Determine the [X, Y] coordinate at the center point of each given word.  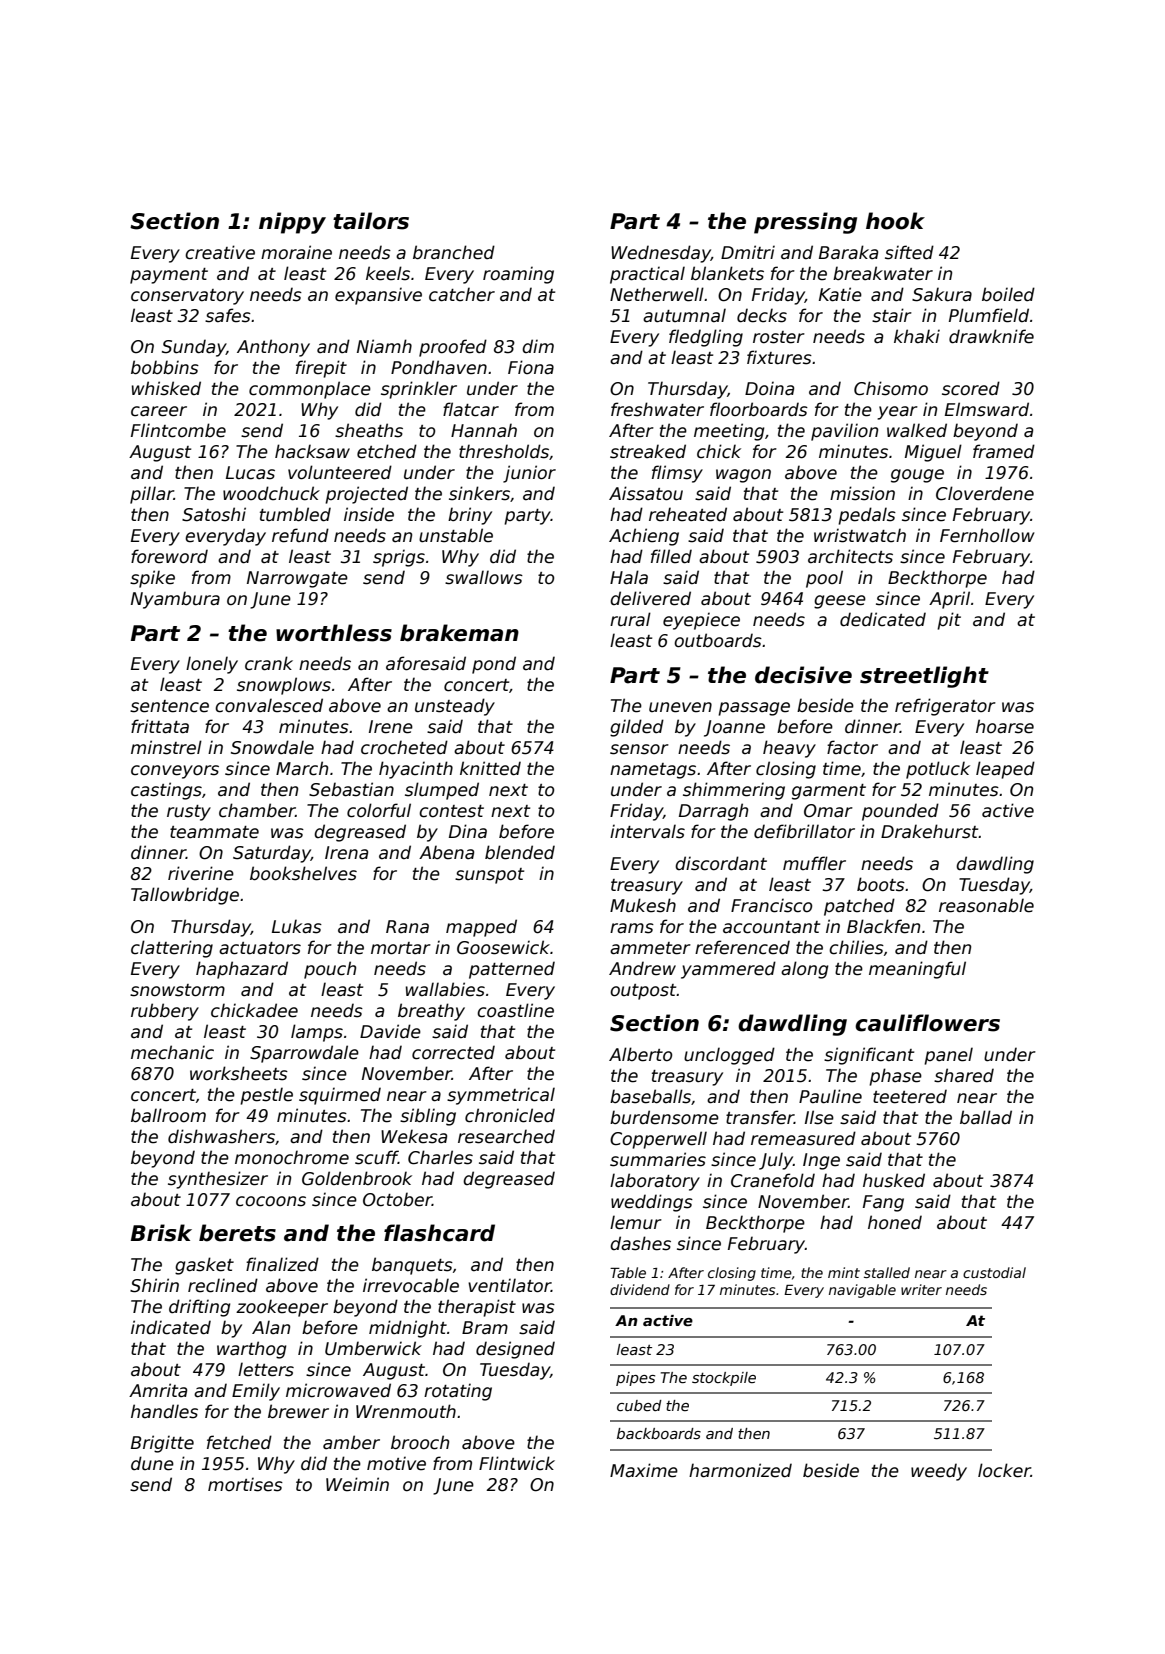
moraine [296, 252]
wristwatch [860, 535]
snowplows [284, 686]
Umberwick [373, 1348]
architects [850, 556]
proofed [453, 348]
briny [470, 516]
